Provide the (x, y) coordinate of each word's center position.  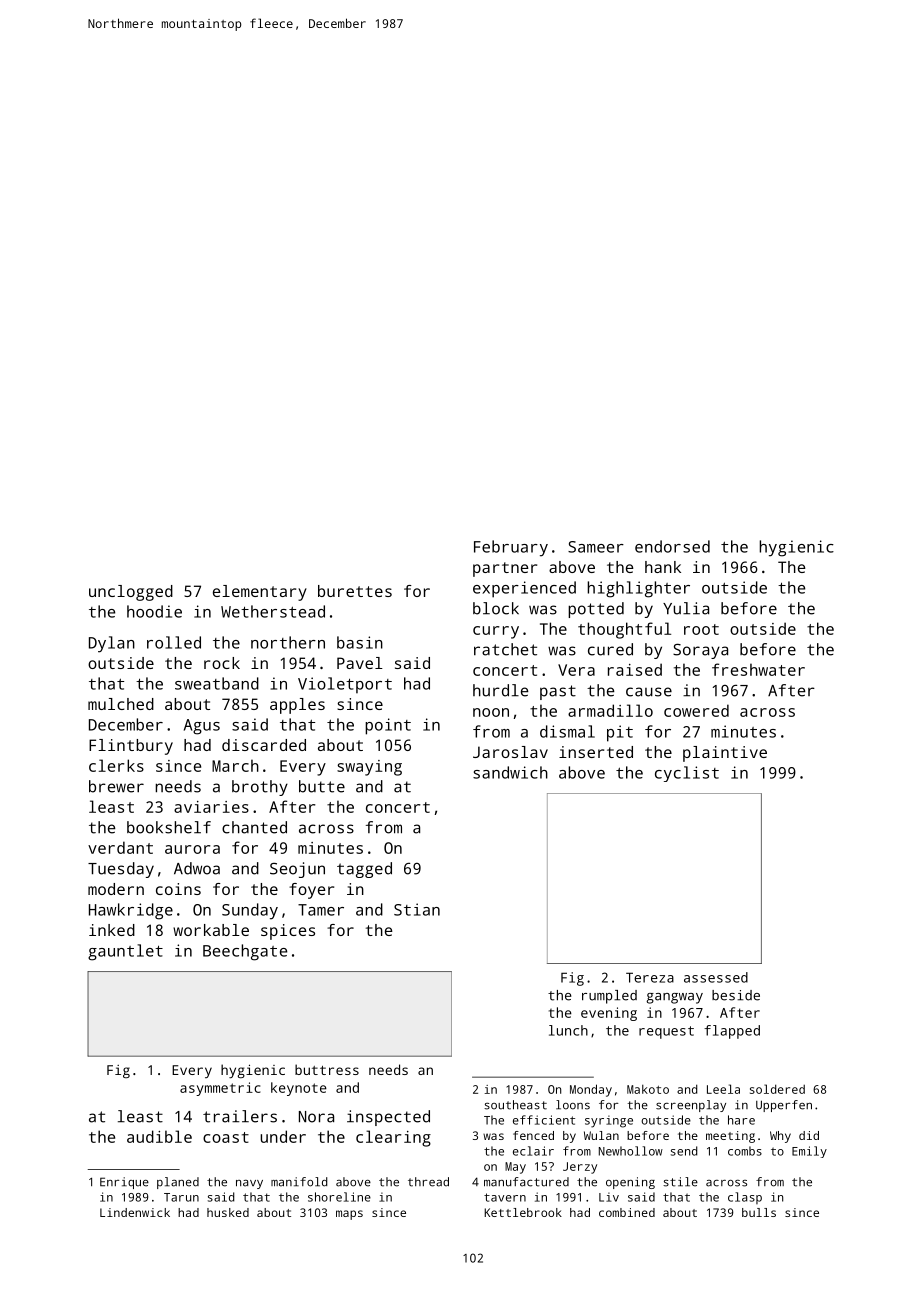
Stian (417, 909)
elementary (260, 593)
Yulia (686, 608)
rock (222, 663)
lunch (568, 1030)
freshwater (758, 669)
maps (349, 1215)
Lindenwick (135, 1212)
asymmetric (220, 1089)
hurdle (501, 690)
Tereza (650, 977)
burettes (355, 591)
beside (736, 995)
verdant (120, 847)
